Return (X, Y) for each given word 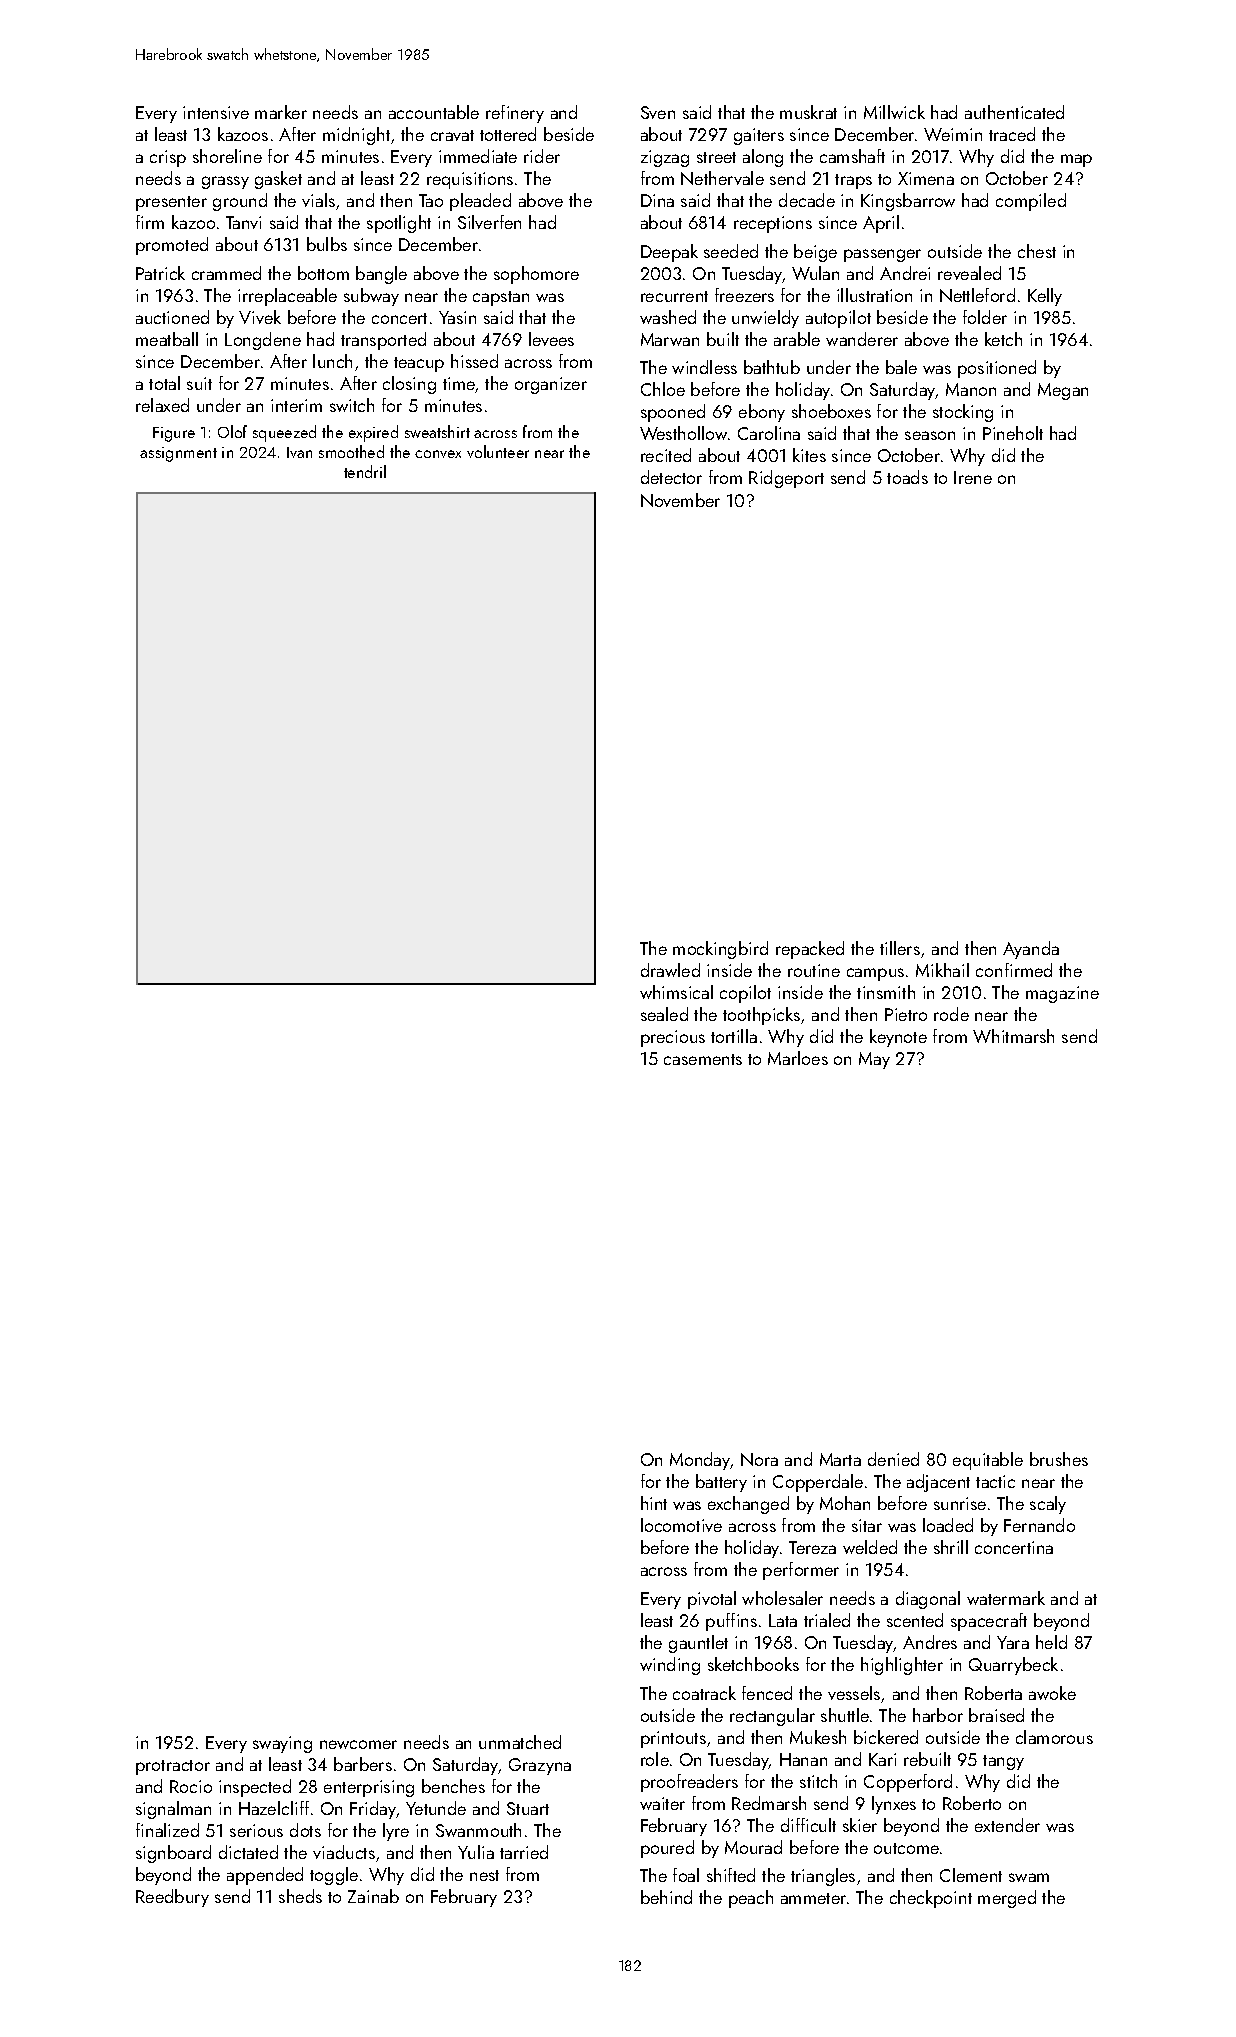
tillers (900, 948)
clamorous (1054, 1737)
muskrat (808, 112)
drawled (670, 970)
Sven (658, 112)
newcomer (358, 1744)
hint (654, 1503)
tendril (365, 471)
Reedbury (172, 1898)
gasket (278, 180)
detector (671, 477)
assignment (178, 454)
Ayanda (1031, 950)
